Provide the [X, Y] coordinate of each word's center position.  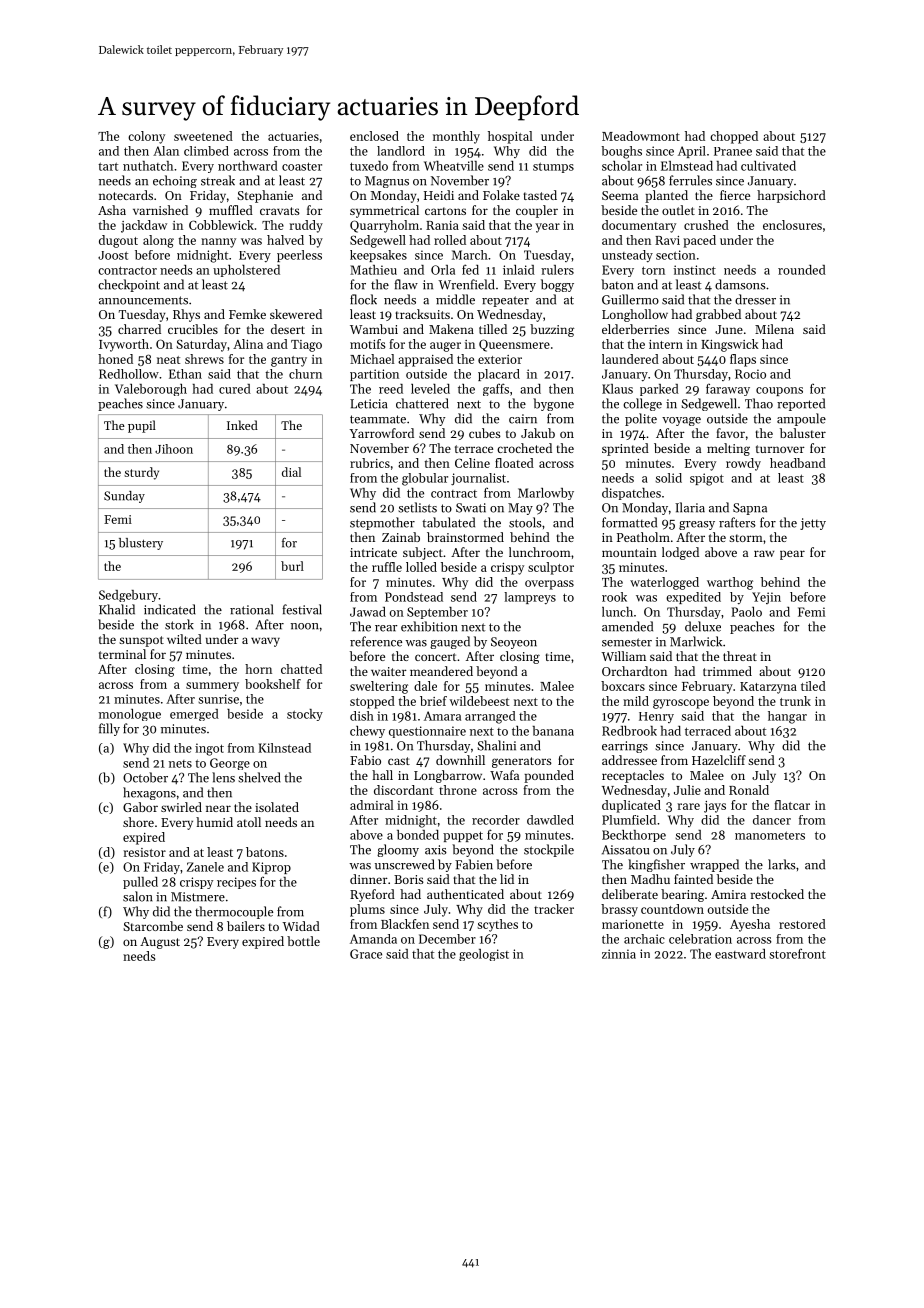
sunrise [218, 699]
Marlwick [696, 641]
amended [627, 626]
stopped [372, 702]
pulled [140, 883]
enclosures [792, 225]
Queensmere [514, 345]
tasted [540, 195]
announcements [143, 300]
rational [251, 609]
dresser [755, 299]
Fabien [474, 864]
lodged [680, 553]
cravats [280, 211]
